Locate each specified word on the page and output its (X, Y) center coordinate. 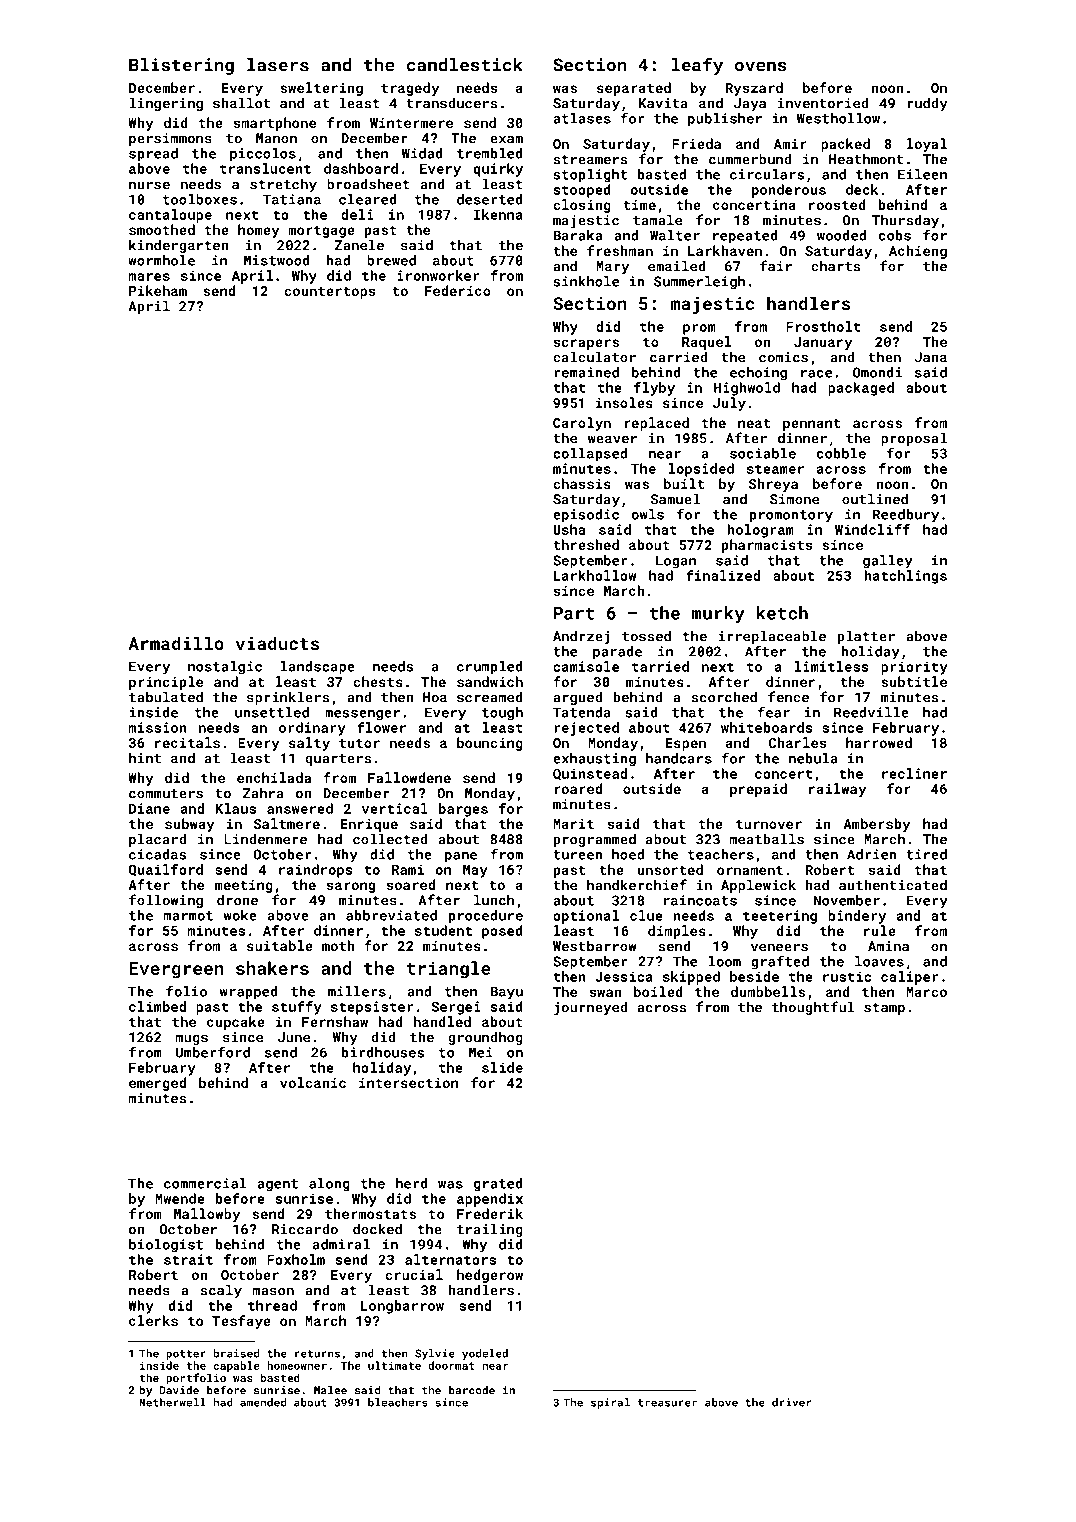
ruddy (927, 104)
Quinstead (590, 774)
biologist (166, 1246)
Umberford (213, 1052)
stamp (884, 1009)
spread (153, 155)
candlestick (465, 65)
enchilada (274, 777)
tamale (657, 220)
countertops (329, 293)
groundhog (485, 1038)
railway (837, 790)
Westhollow (838, 118)
